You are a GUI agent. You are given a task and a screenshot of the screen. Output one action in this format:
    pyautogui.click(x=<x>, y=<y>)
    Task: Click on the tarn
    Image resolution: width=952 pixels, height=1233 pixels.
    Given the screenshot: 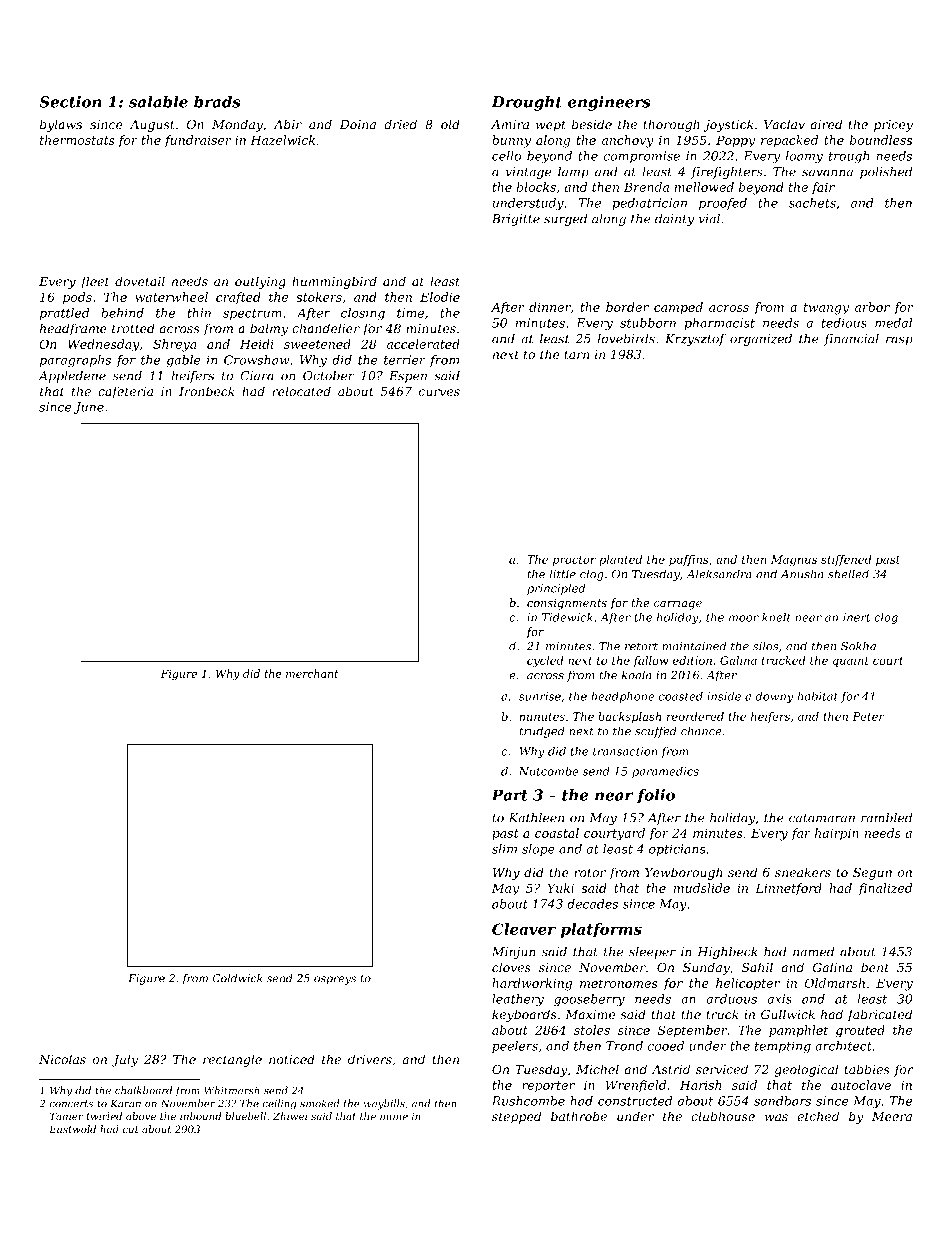 What is the action you would take?
    pyautogui.click(x=576, y=354)
